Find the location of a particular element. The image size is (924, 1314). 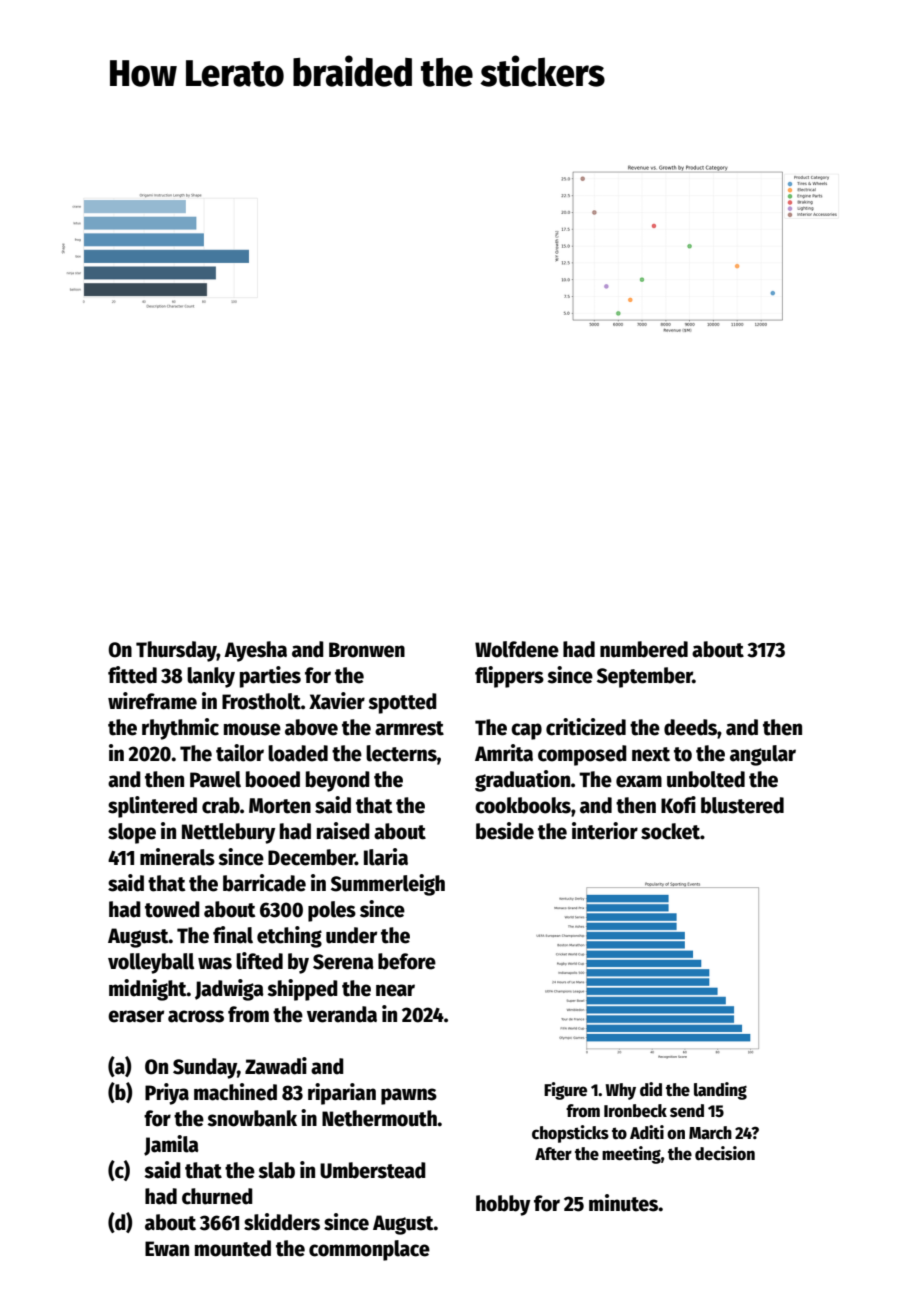

shipped is located at coordinates (302, 990).
